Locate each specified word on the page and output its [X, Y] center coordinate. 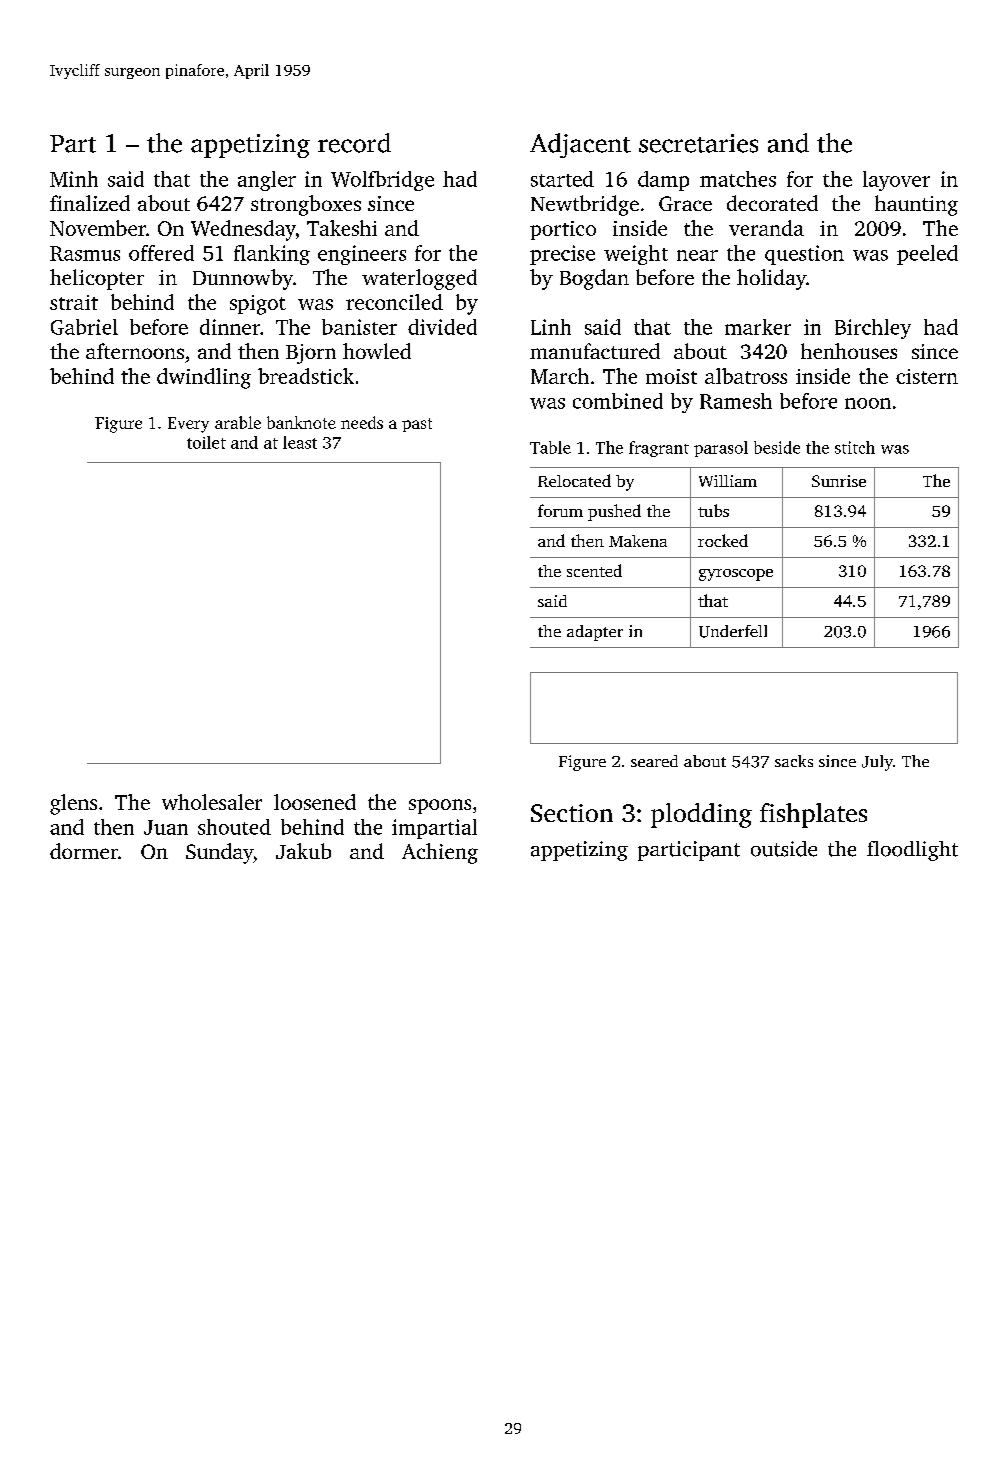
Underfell [733, 631]
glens [73, 804]
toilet [206, 442]
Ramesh [736, 401]
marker [758, 327]
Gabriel [84, 327]
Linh [551, 327]
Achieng [440, 853]
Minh [74, 179]
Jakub [303, 851]
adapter [595, 633]
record [354, 143]
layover [896, 181]
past [417, 425]
